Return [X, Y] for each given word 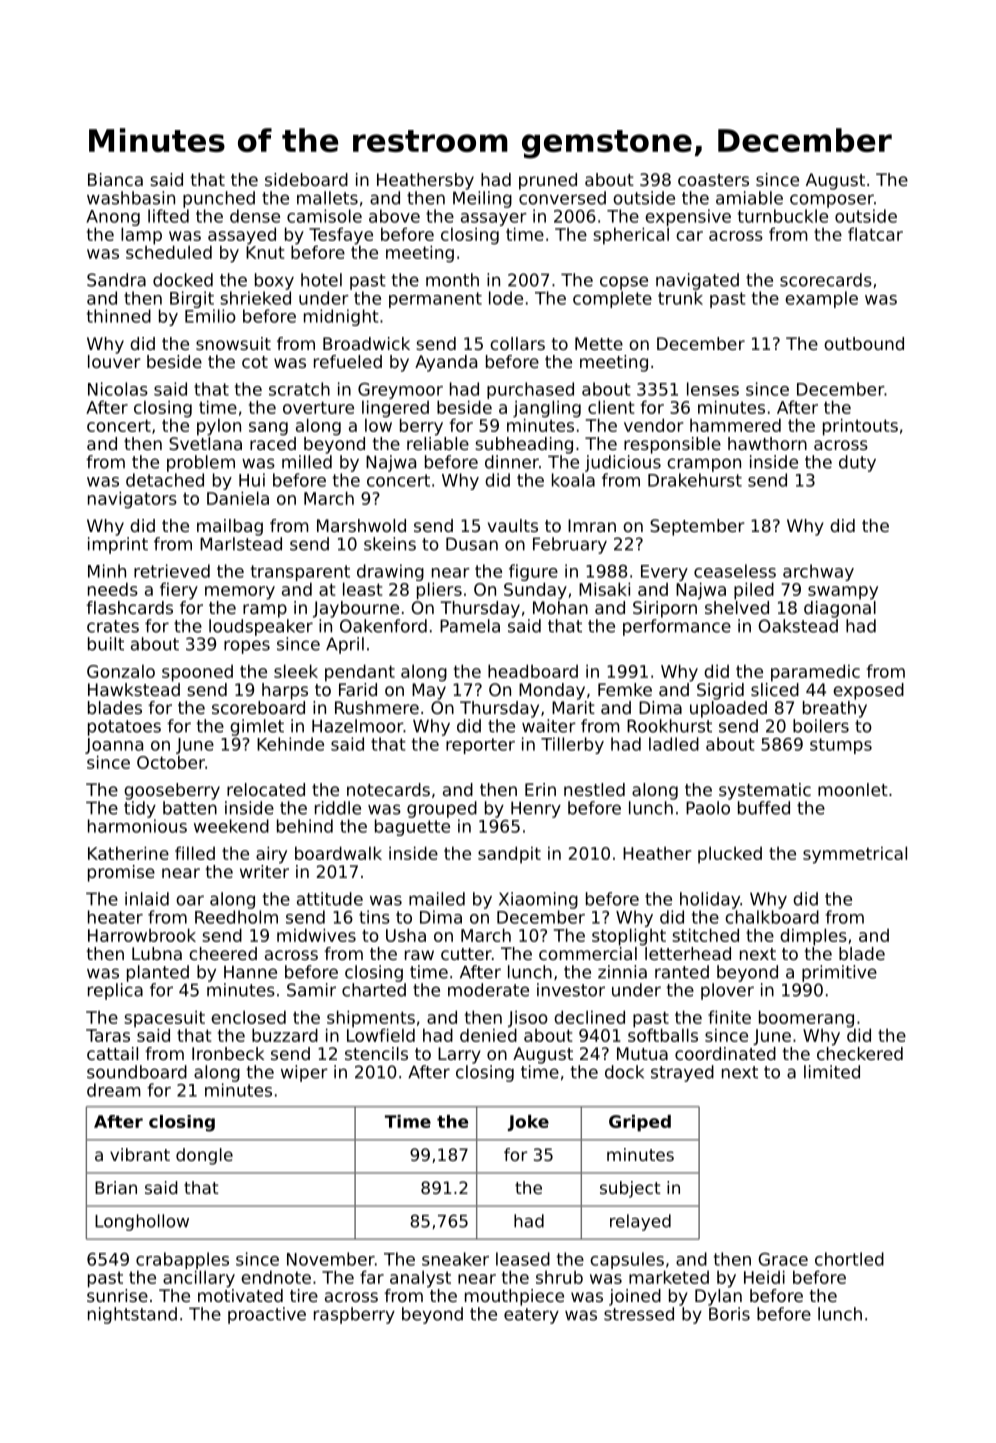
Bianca [115, 179]
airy [271, 855]
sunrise [117, 1295]
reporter [480, 746]
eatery [531, 1316]
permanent [435, 300]
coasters [713, 180]
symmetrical [855, 855]
